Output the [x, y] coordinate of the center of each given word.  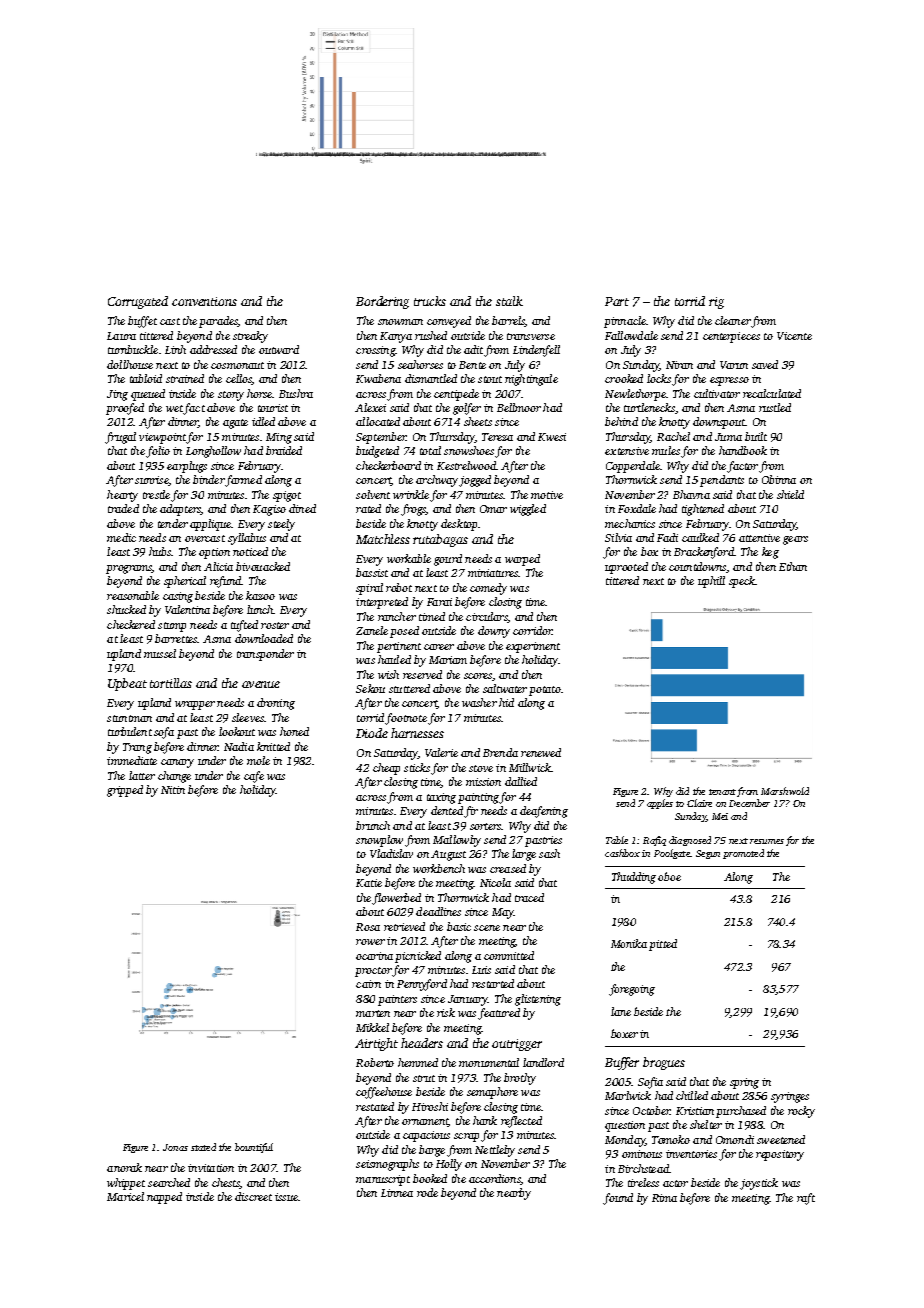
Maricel [125, 1196]
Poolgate [672, 854]
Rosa [368, 927]
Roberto [375, 1062]
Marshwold [785, 791]
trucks [430, 301]
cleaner [733, 320]
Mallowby [457, 841]
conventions [204, 301]
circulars [487, 617]
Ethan [793, 566]
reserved [422, 674]
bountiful [254, 1148]
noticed [250, 551]
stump [172, 627]
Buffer [622, 1063]
